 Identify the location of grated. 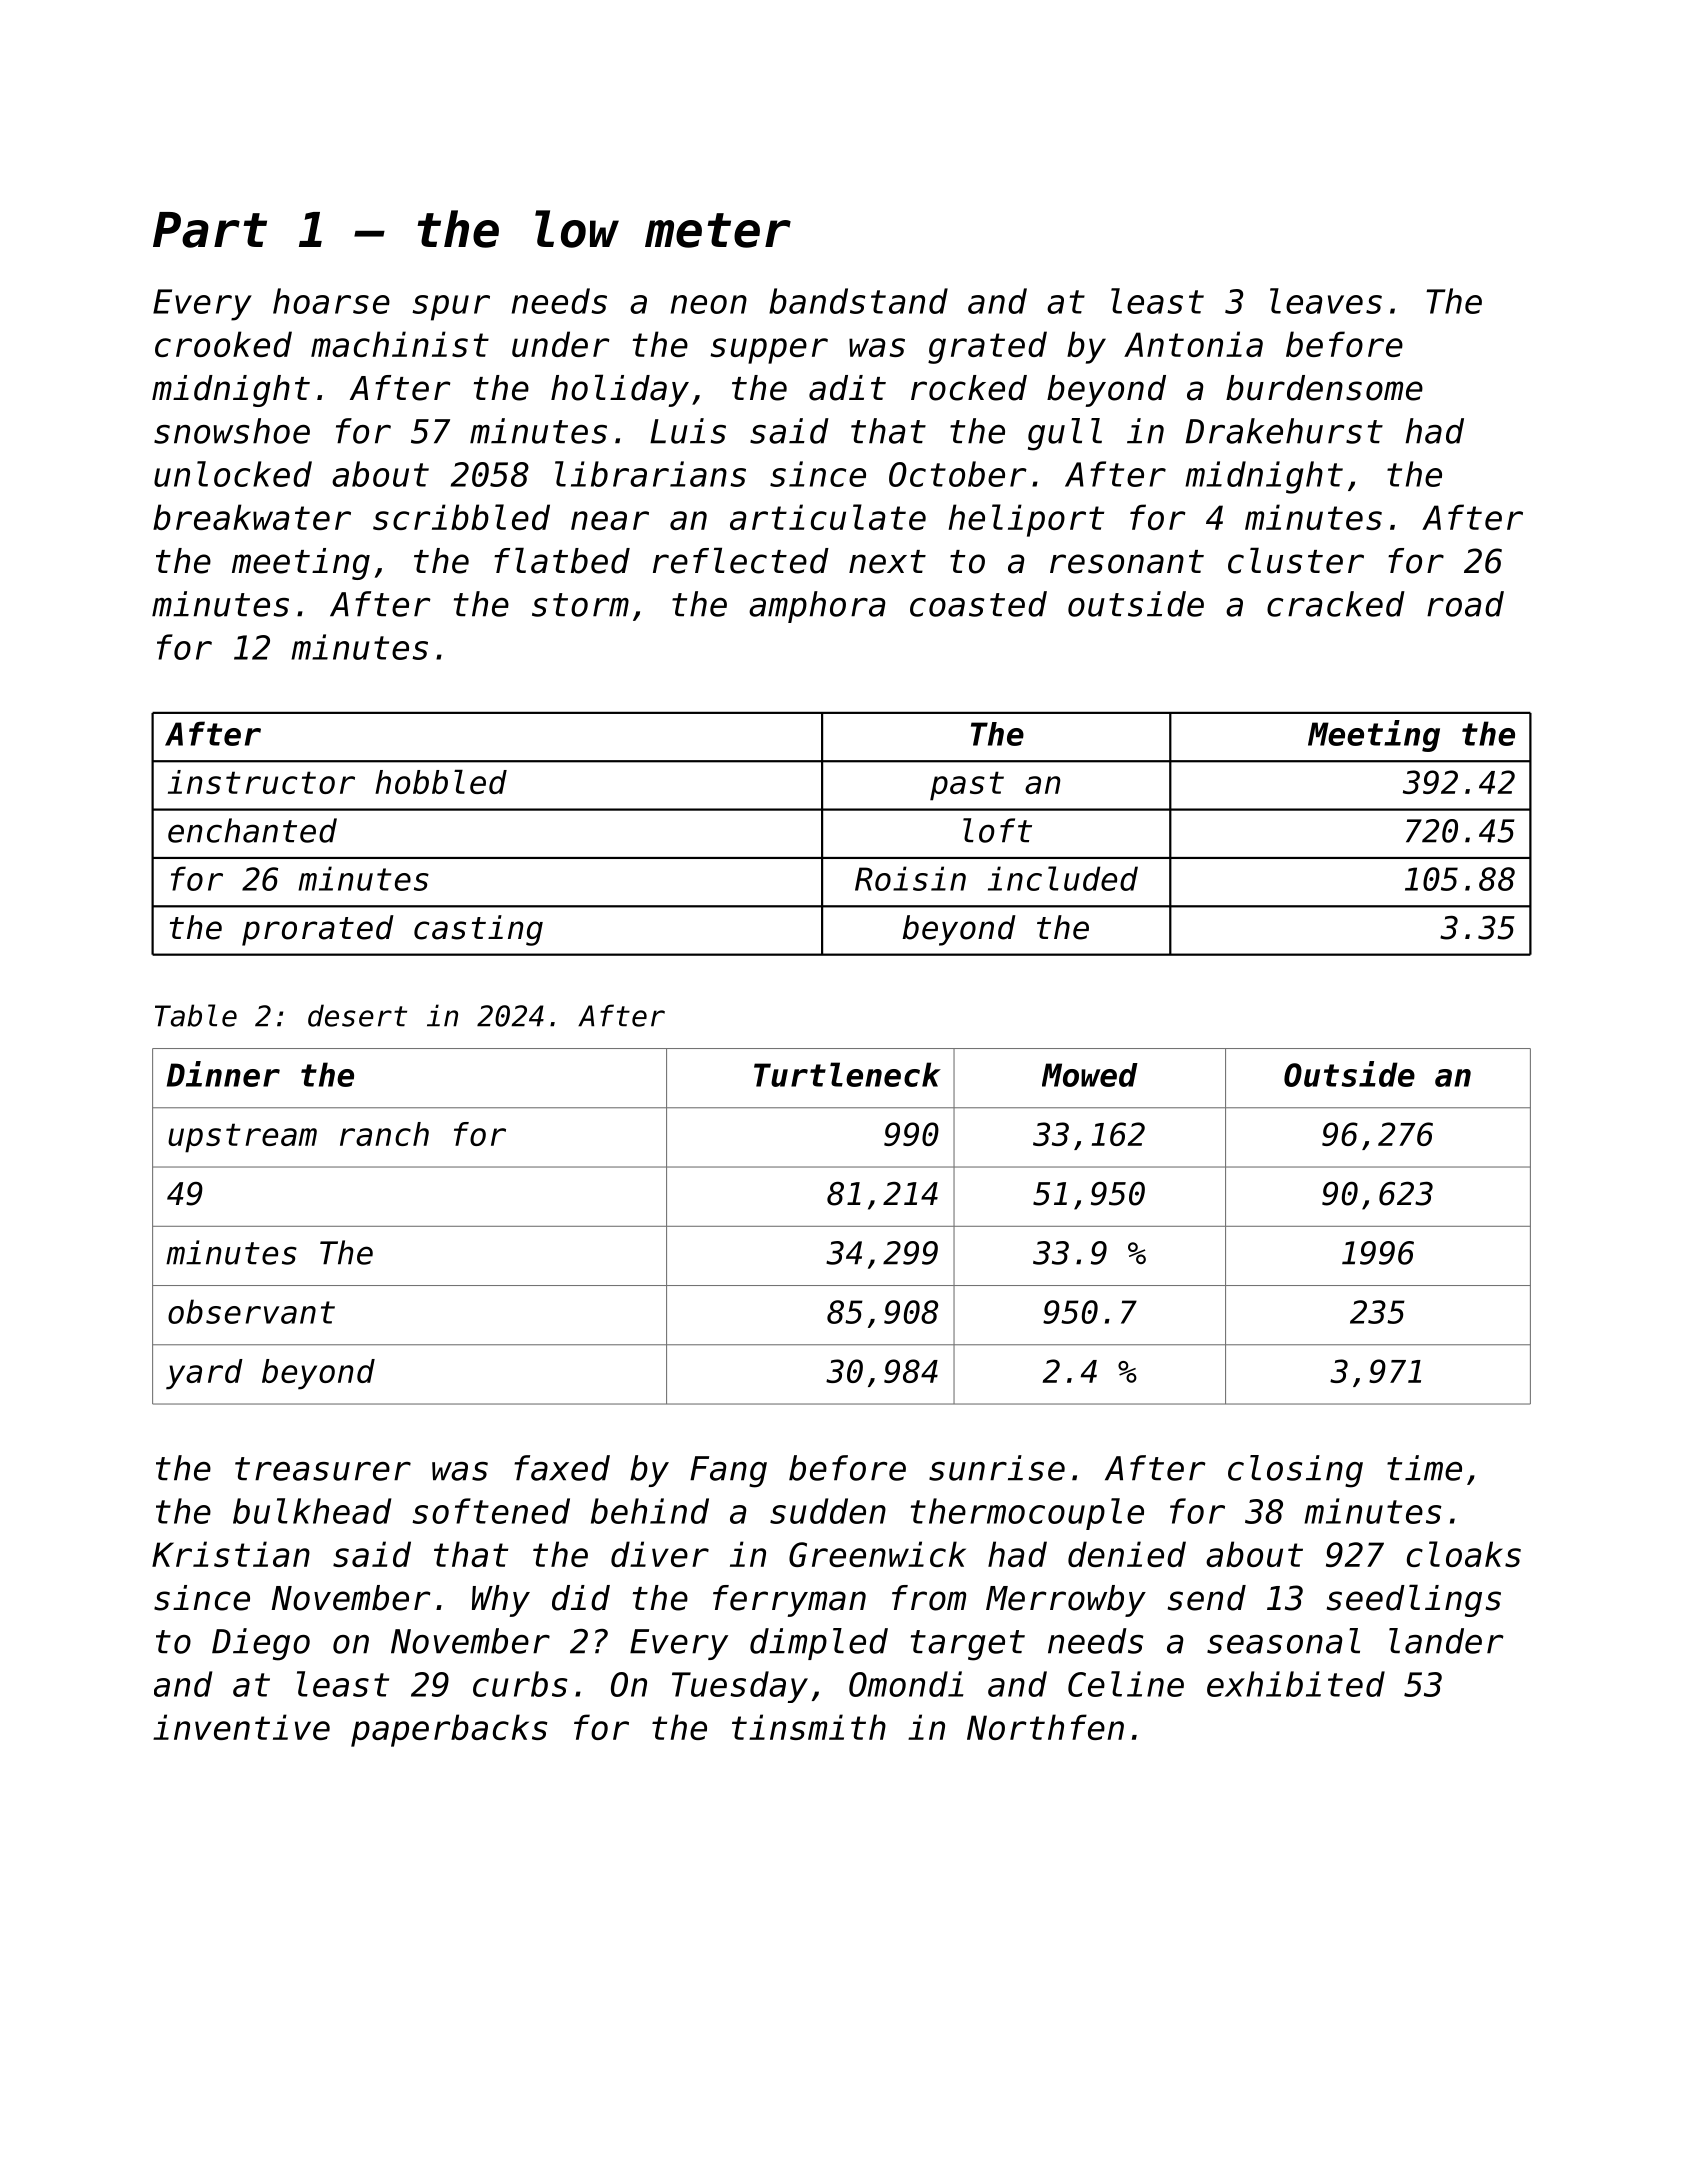
(987, 347).
